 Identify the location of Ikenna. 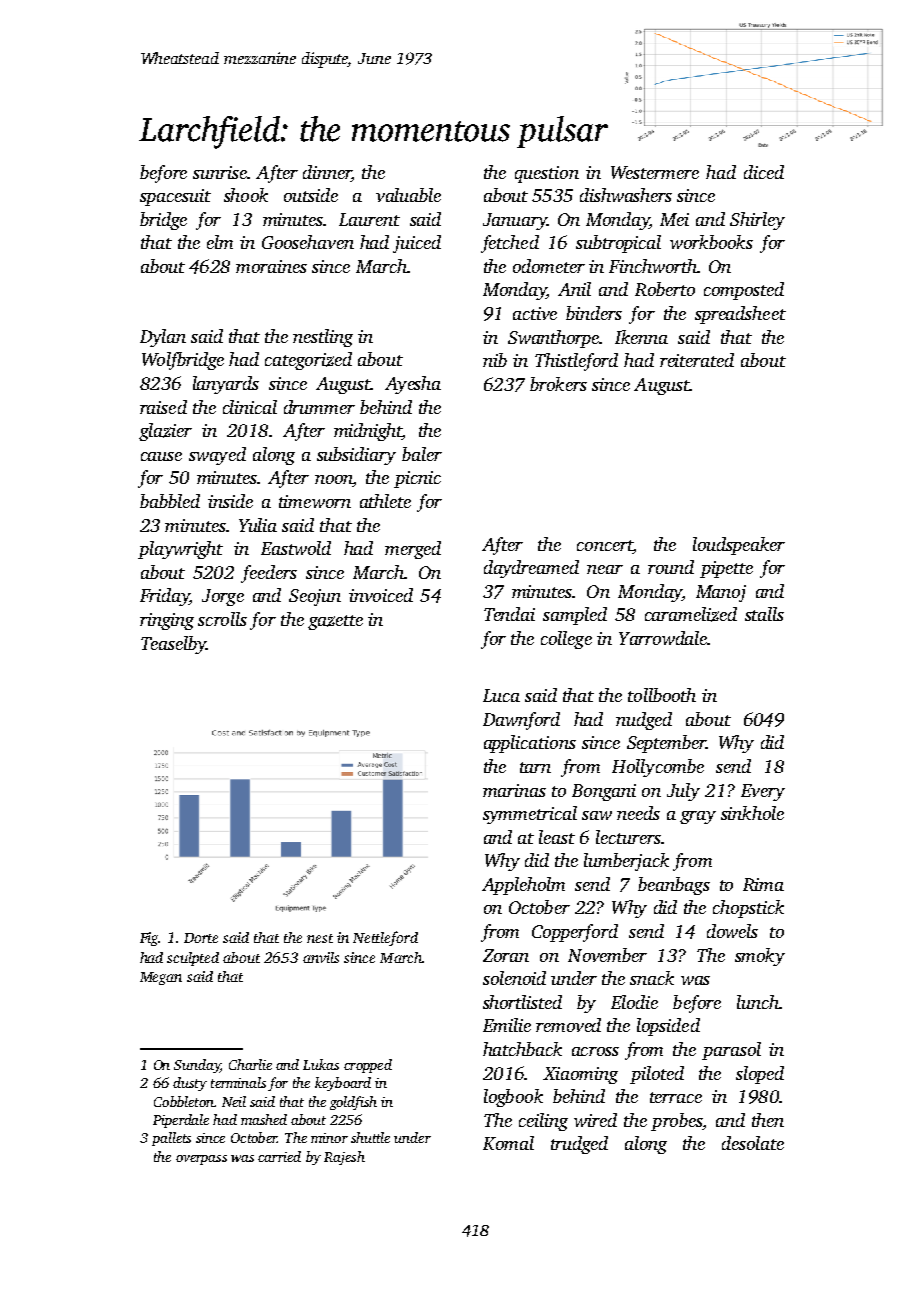
(641, 337).
